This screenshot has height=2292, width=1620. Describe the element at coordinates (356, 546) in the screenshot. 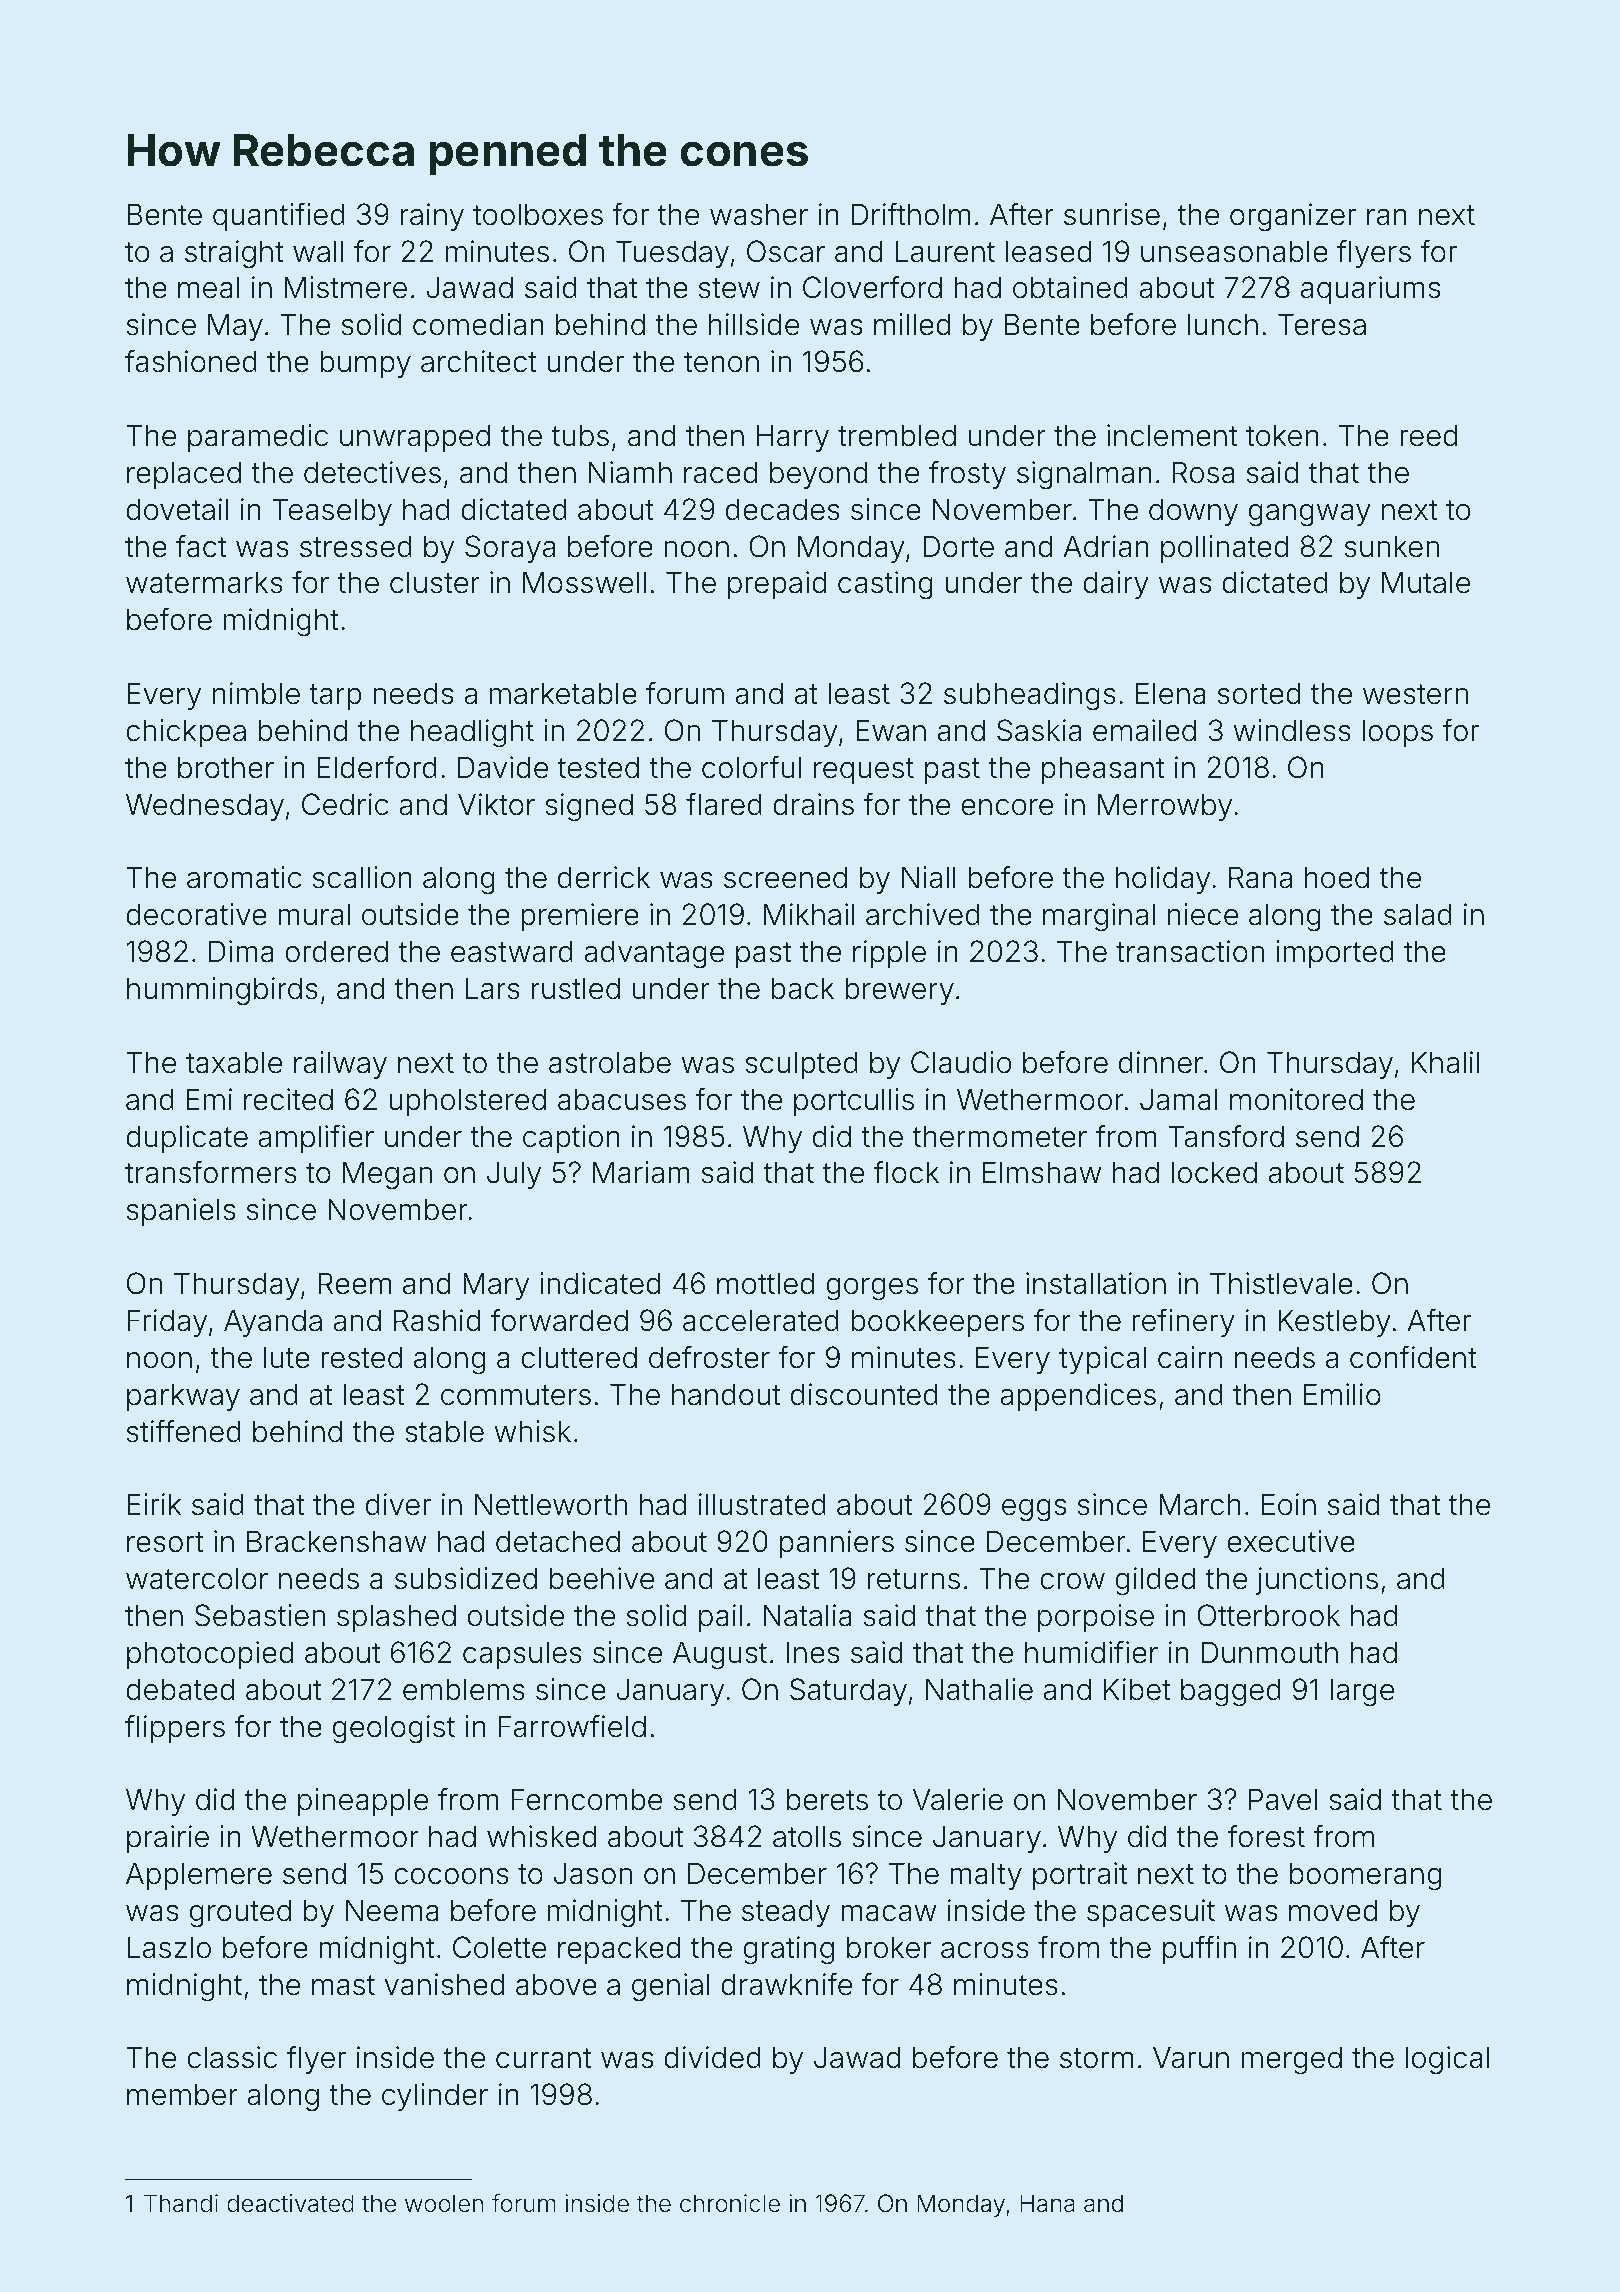

I see `stressed` at that location.
